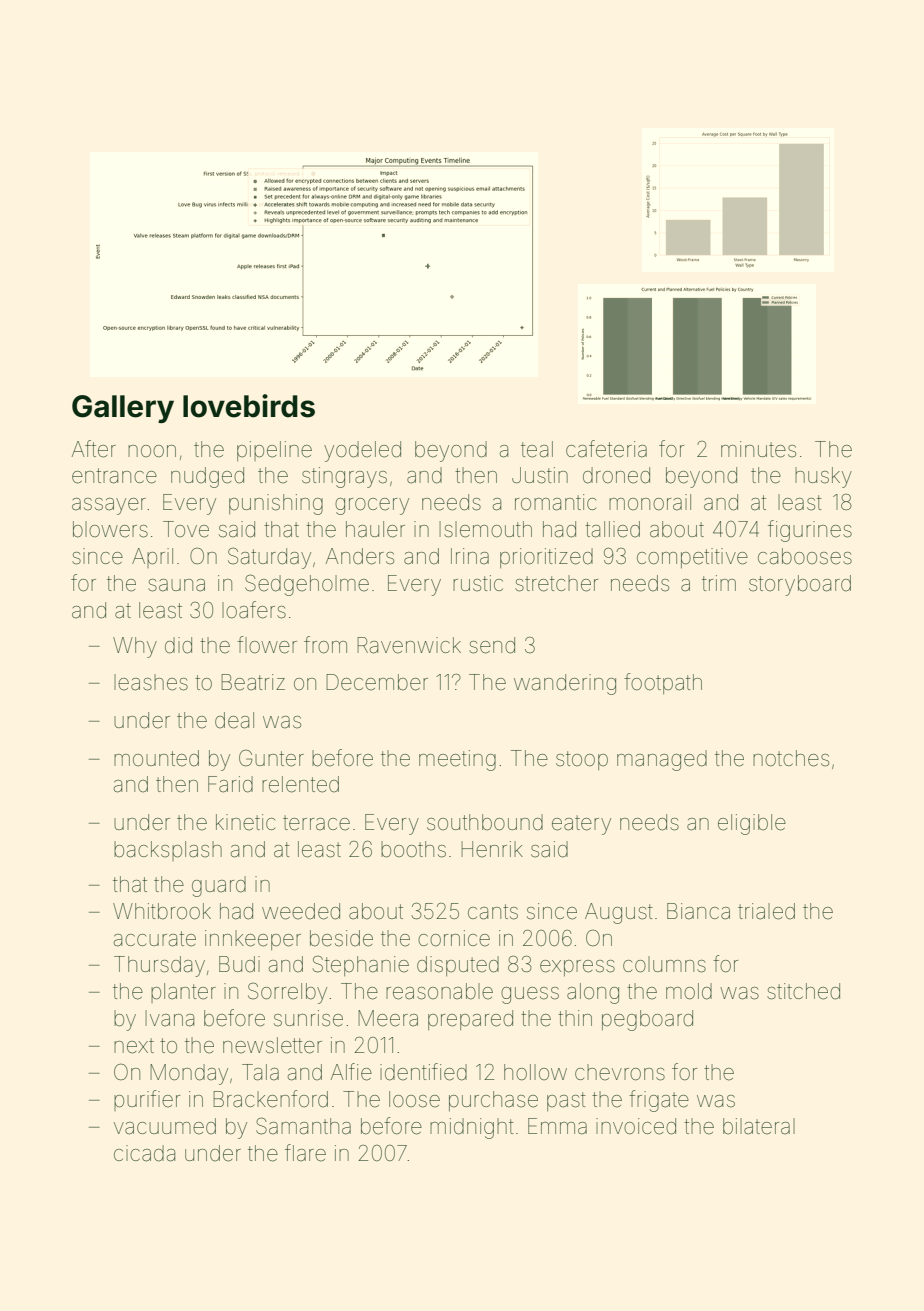  What do you see at coordinates (151, 682) in the page?
I see `leashes` at bounding box center [151, 682].
